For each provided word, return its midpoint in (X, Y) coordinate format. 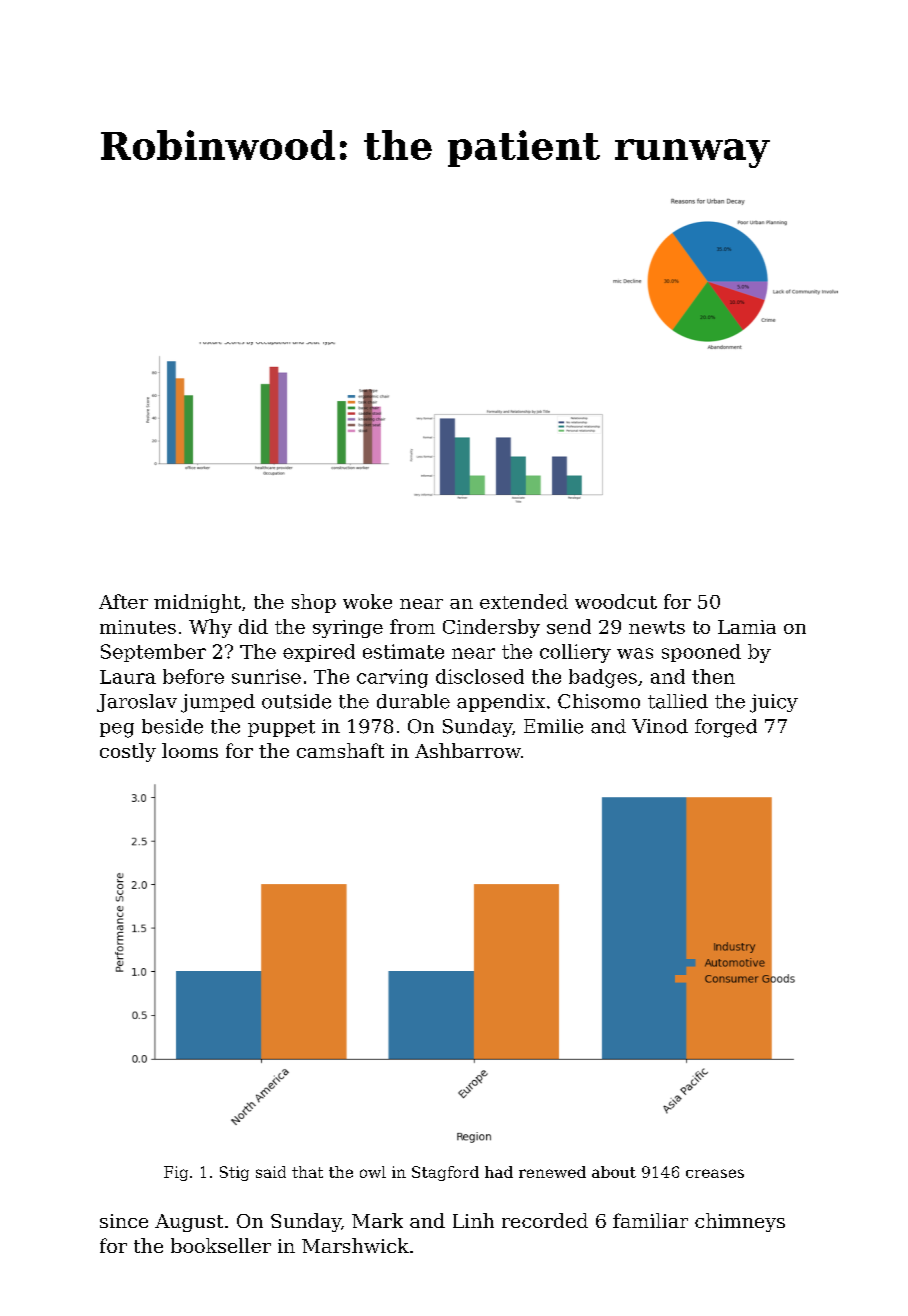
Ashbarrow (468, 750)
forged (726, 728)
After (123, 601)
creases (715, 1173)
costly (128, 752)
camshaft (340, 750)
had (499, 1172)
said (271, 1172)
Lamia (747, 627)
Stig (234, 1173)
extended (524, 601)
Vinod (660, 726)
